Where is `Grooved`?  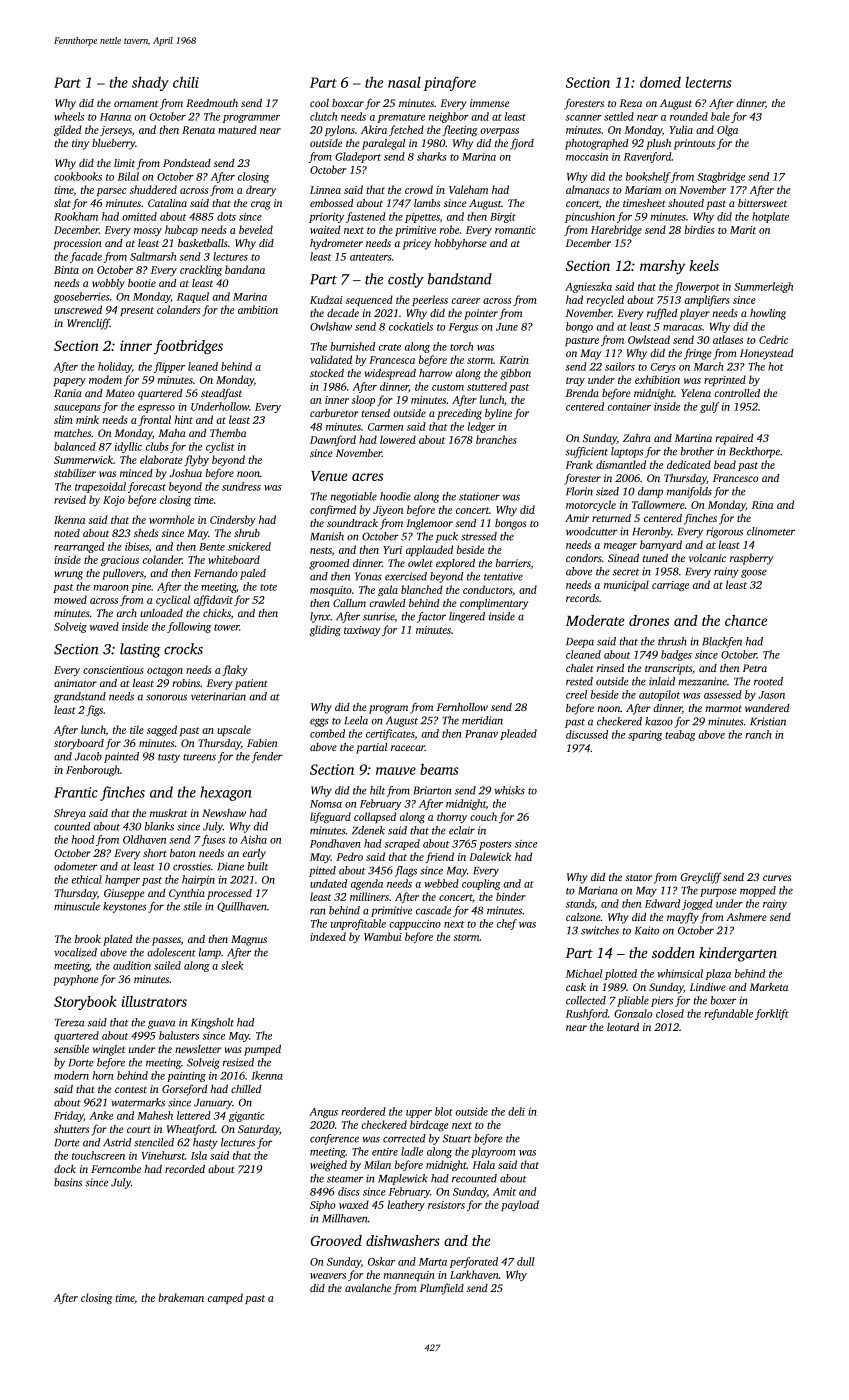 Grooved is located at coordinates (336, 1240).
